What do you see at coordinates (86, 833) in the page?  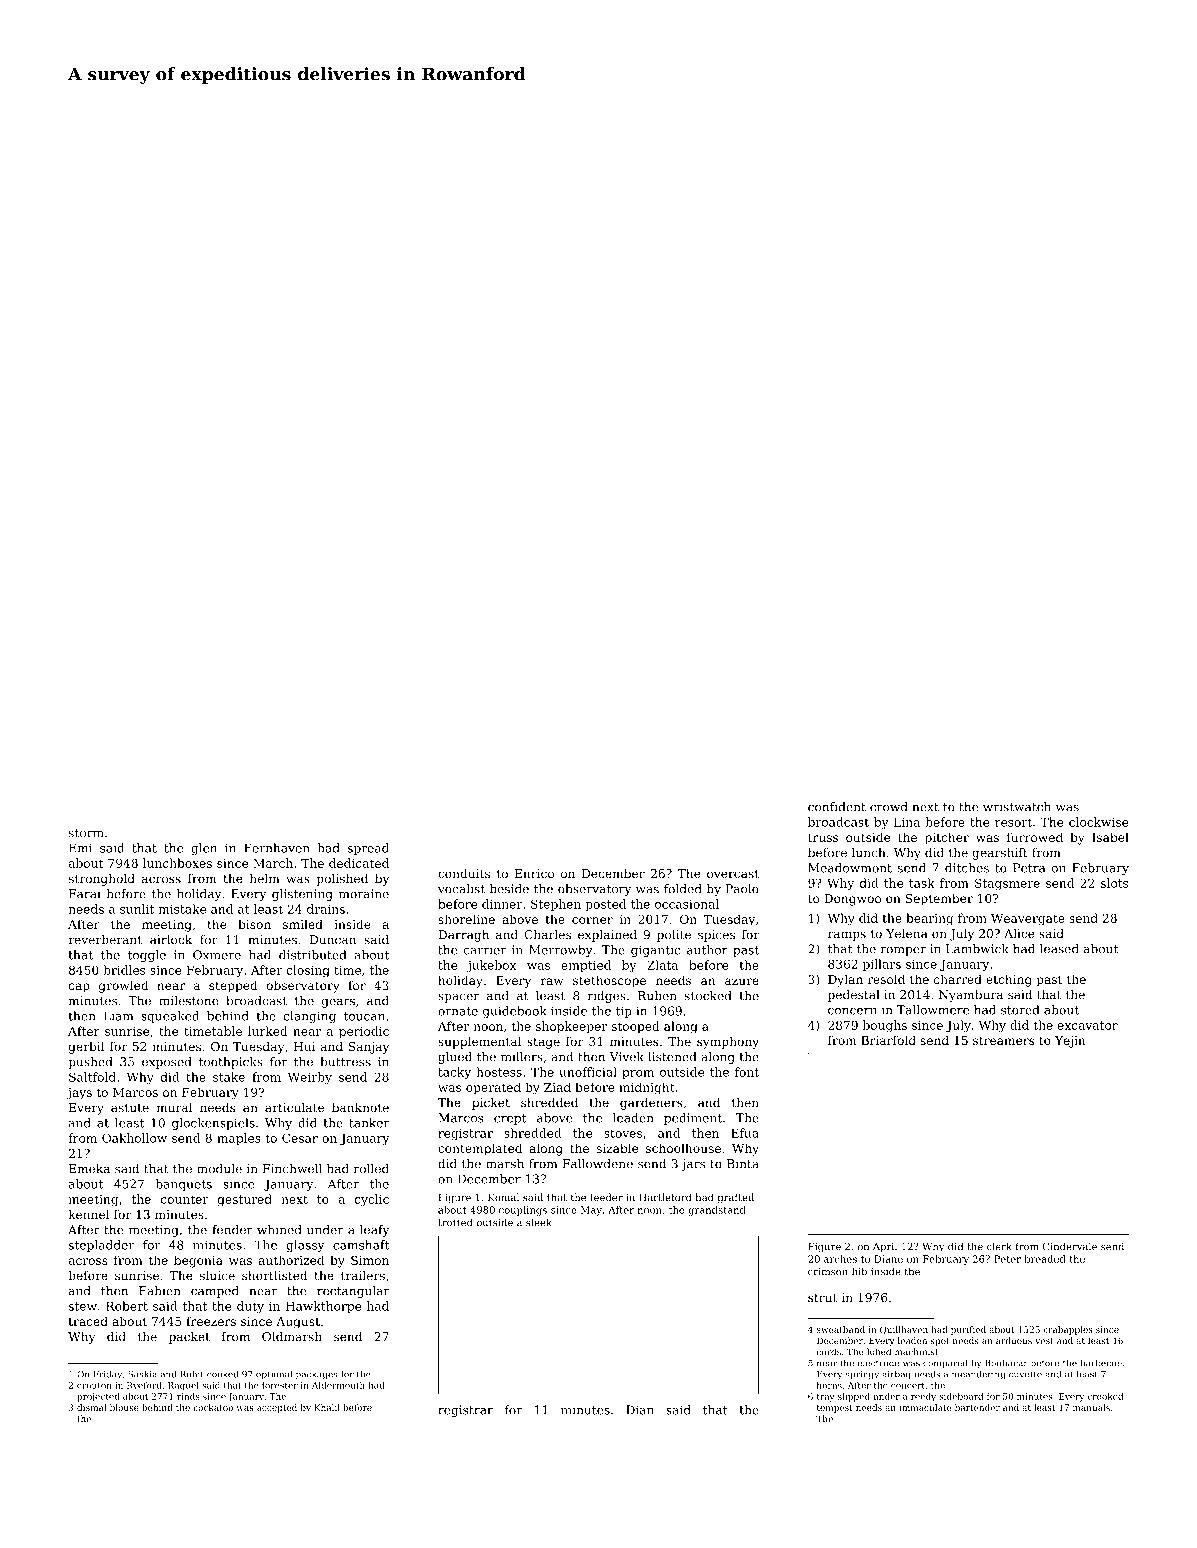 I see `storm` at bounding box center [86, 833].
